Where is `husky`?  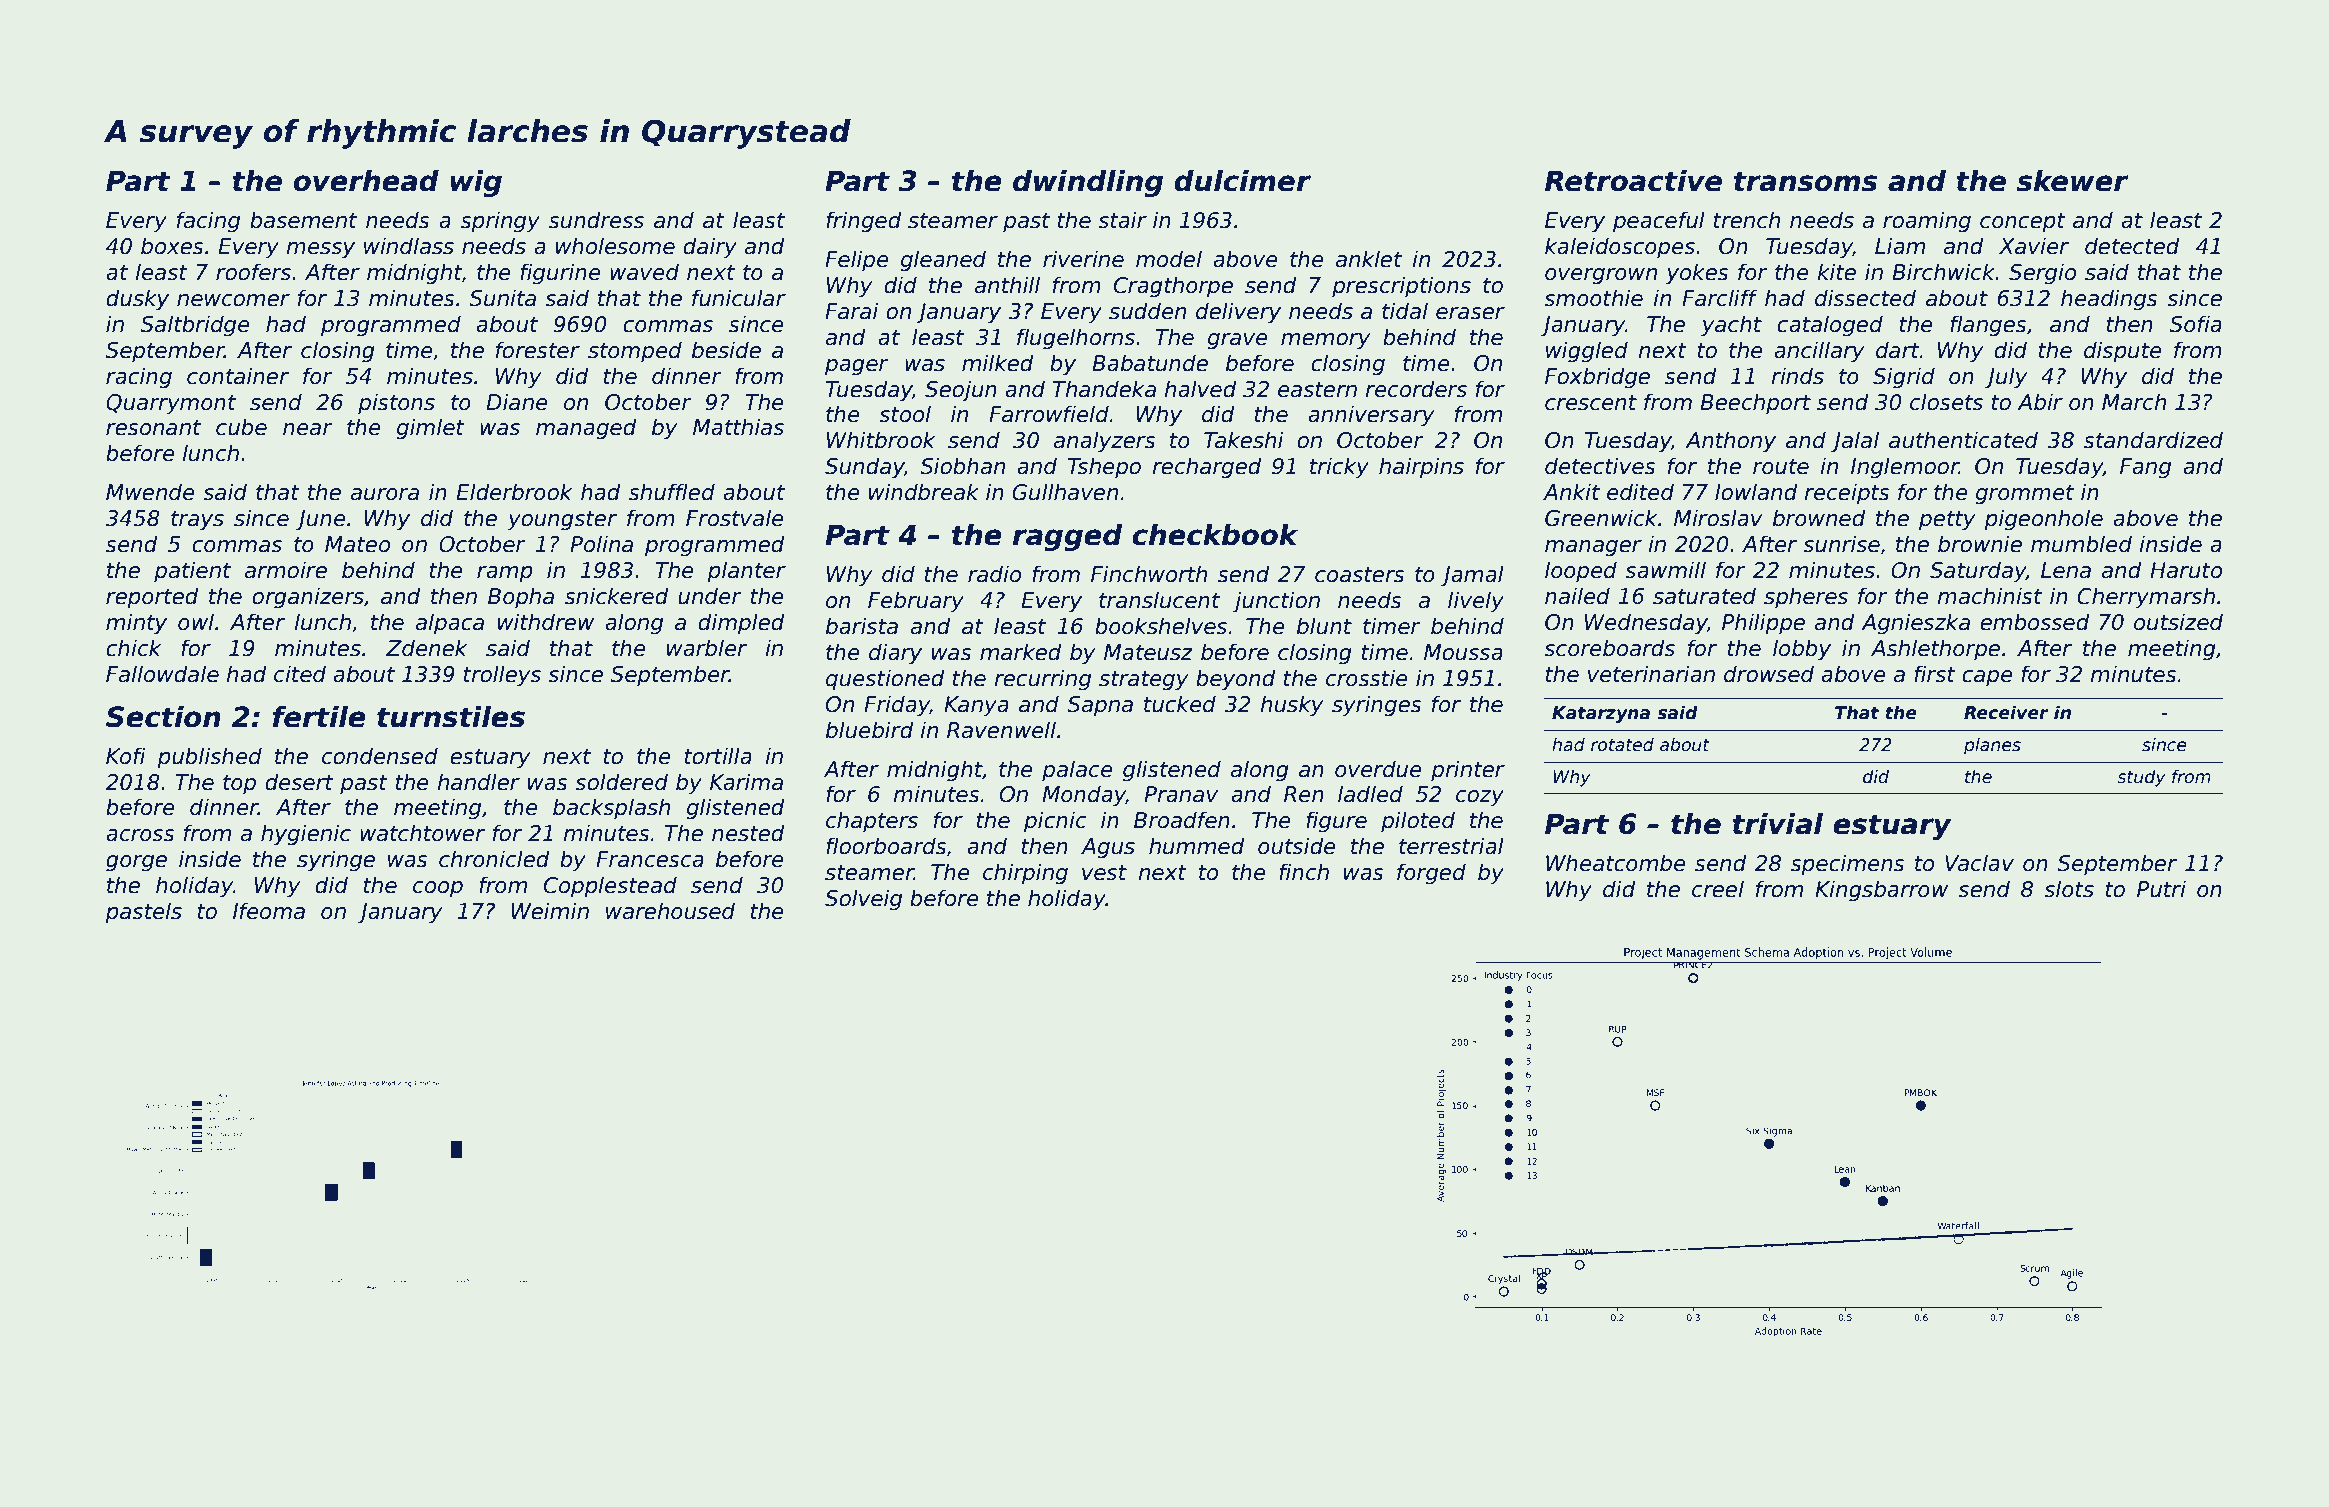
husky is located at coordinates (1292, 706).
